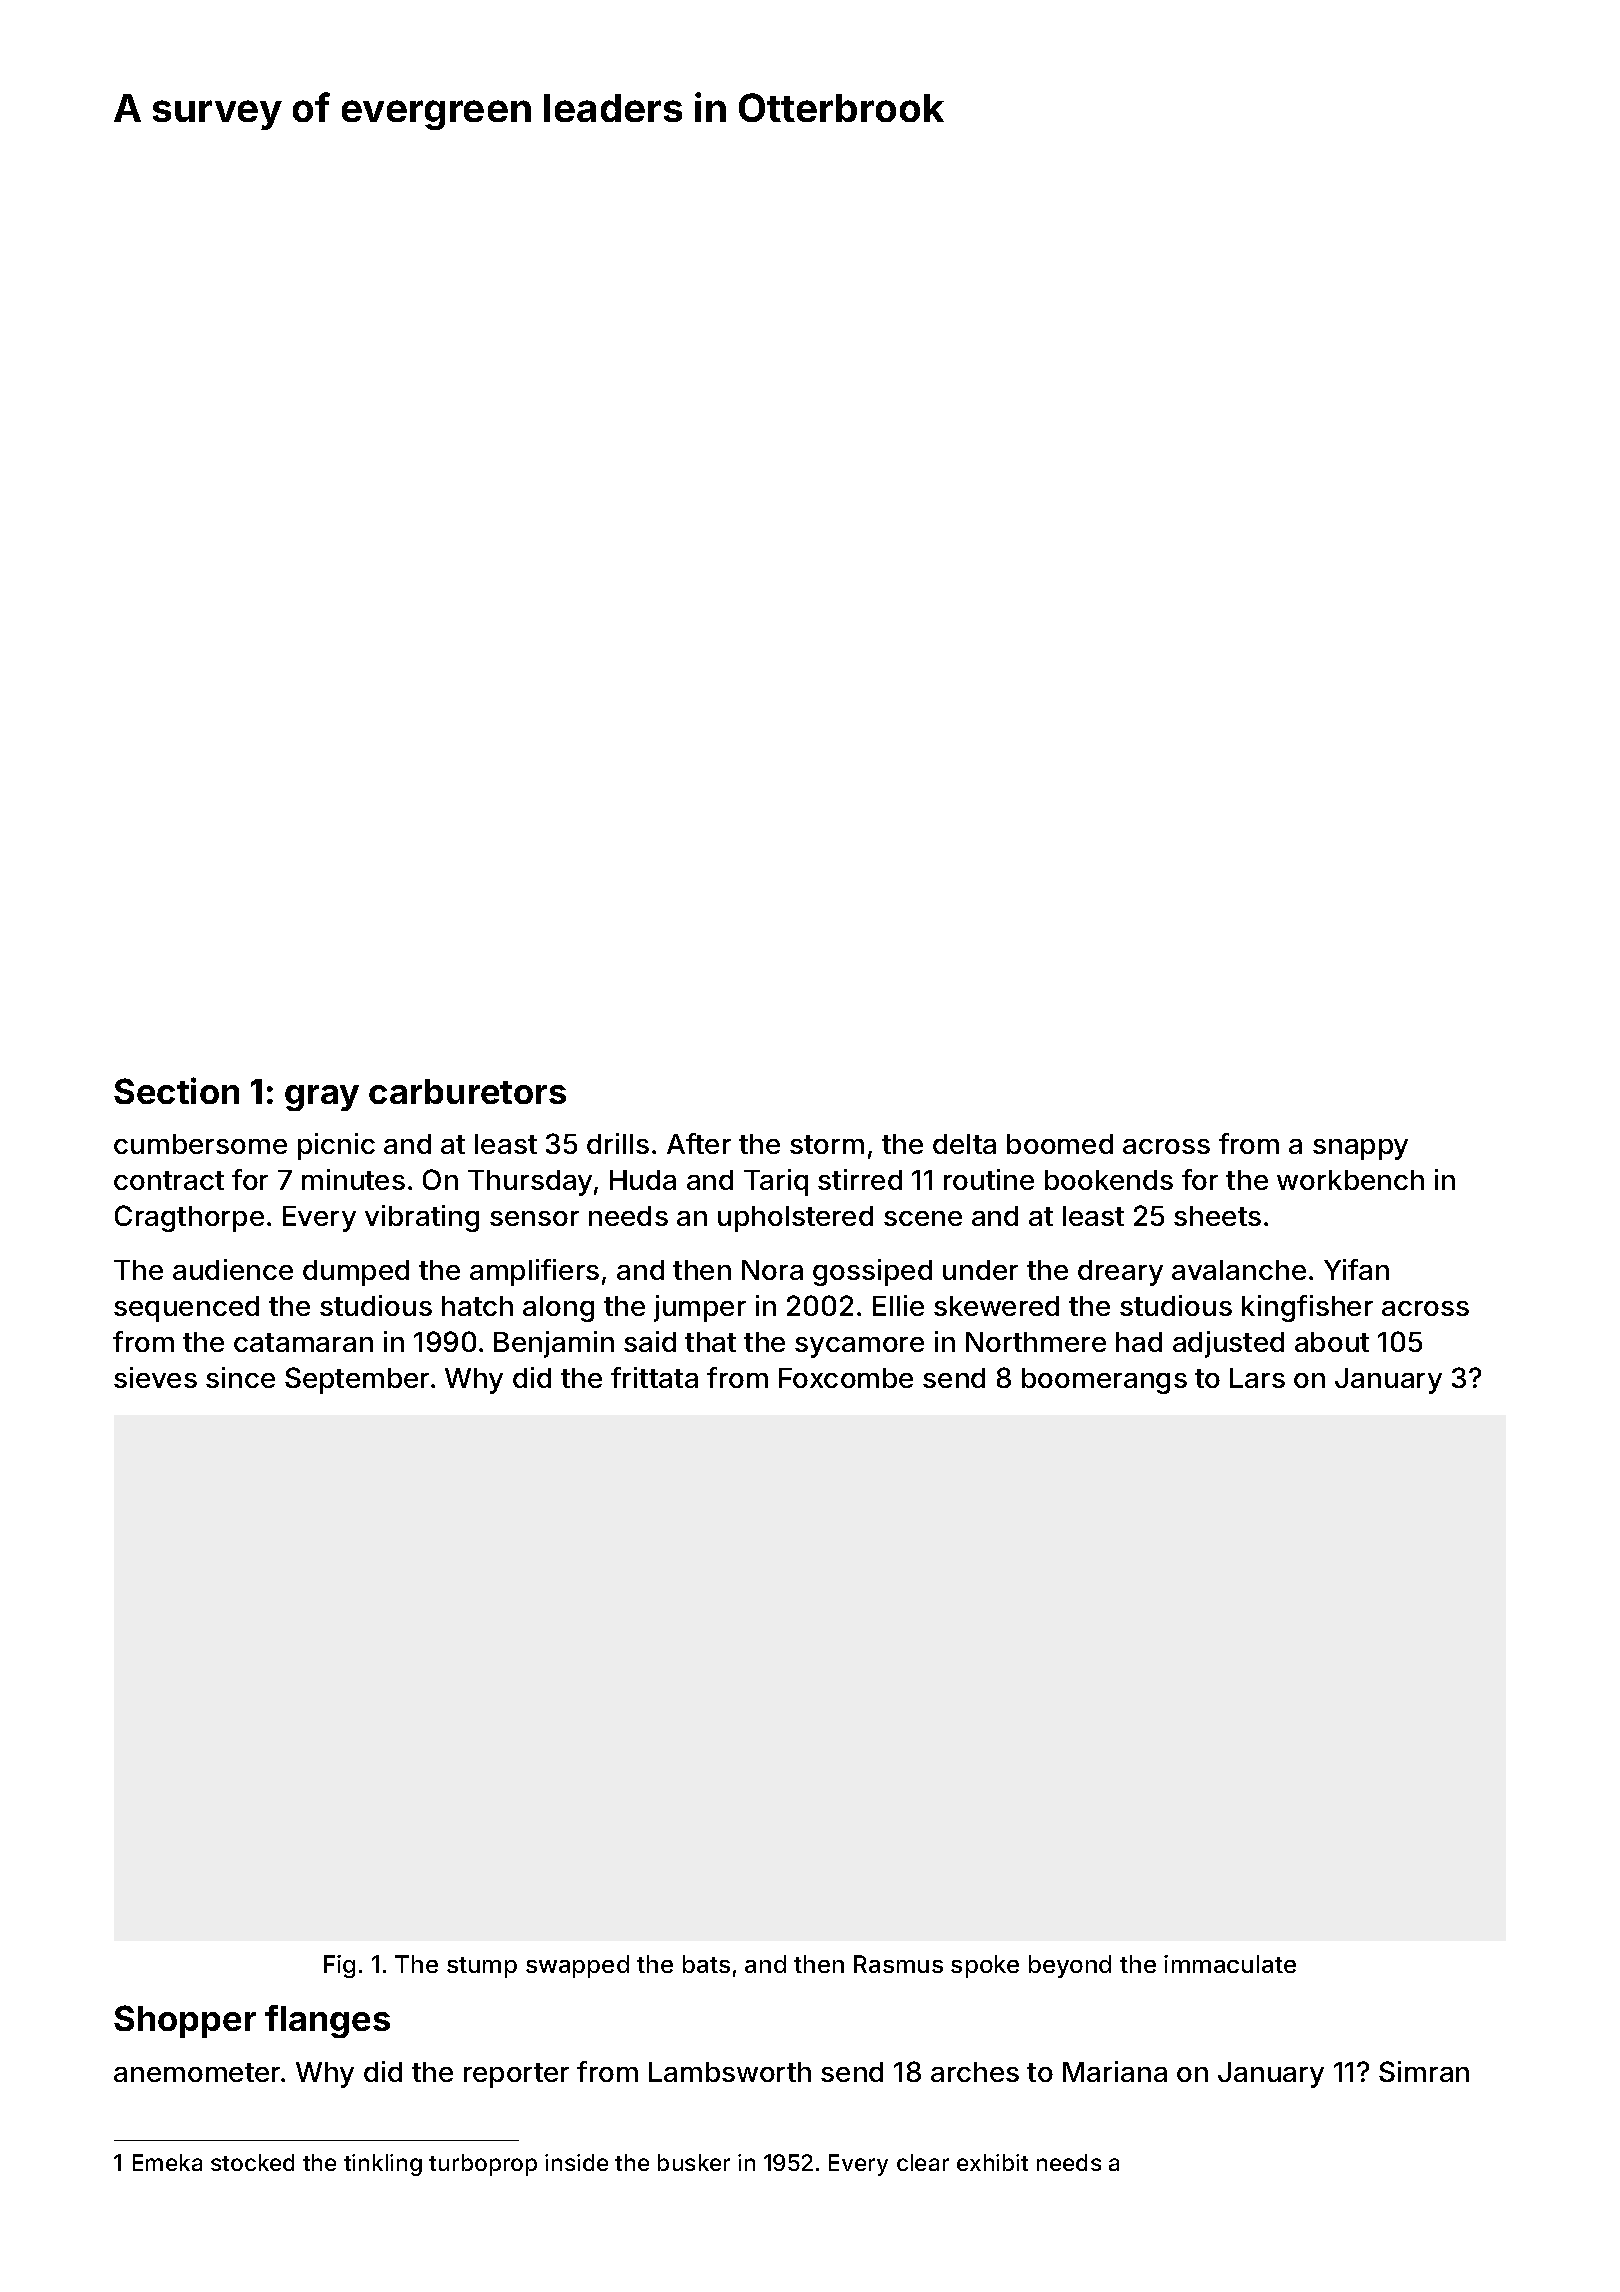 This page has width=1620, height=2292. What do you see at coordinates (155, 1377) in the page?
I see `sieves` at bounding box center [155, 1377].
